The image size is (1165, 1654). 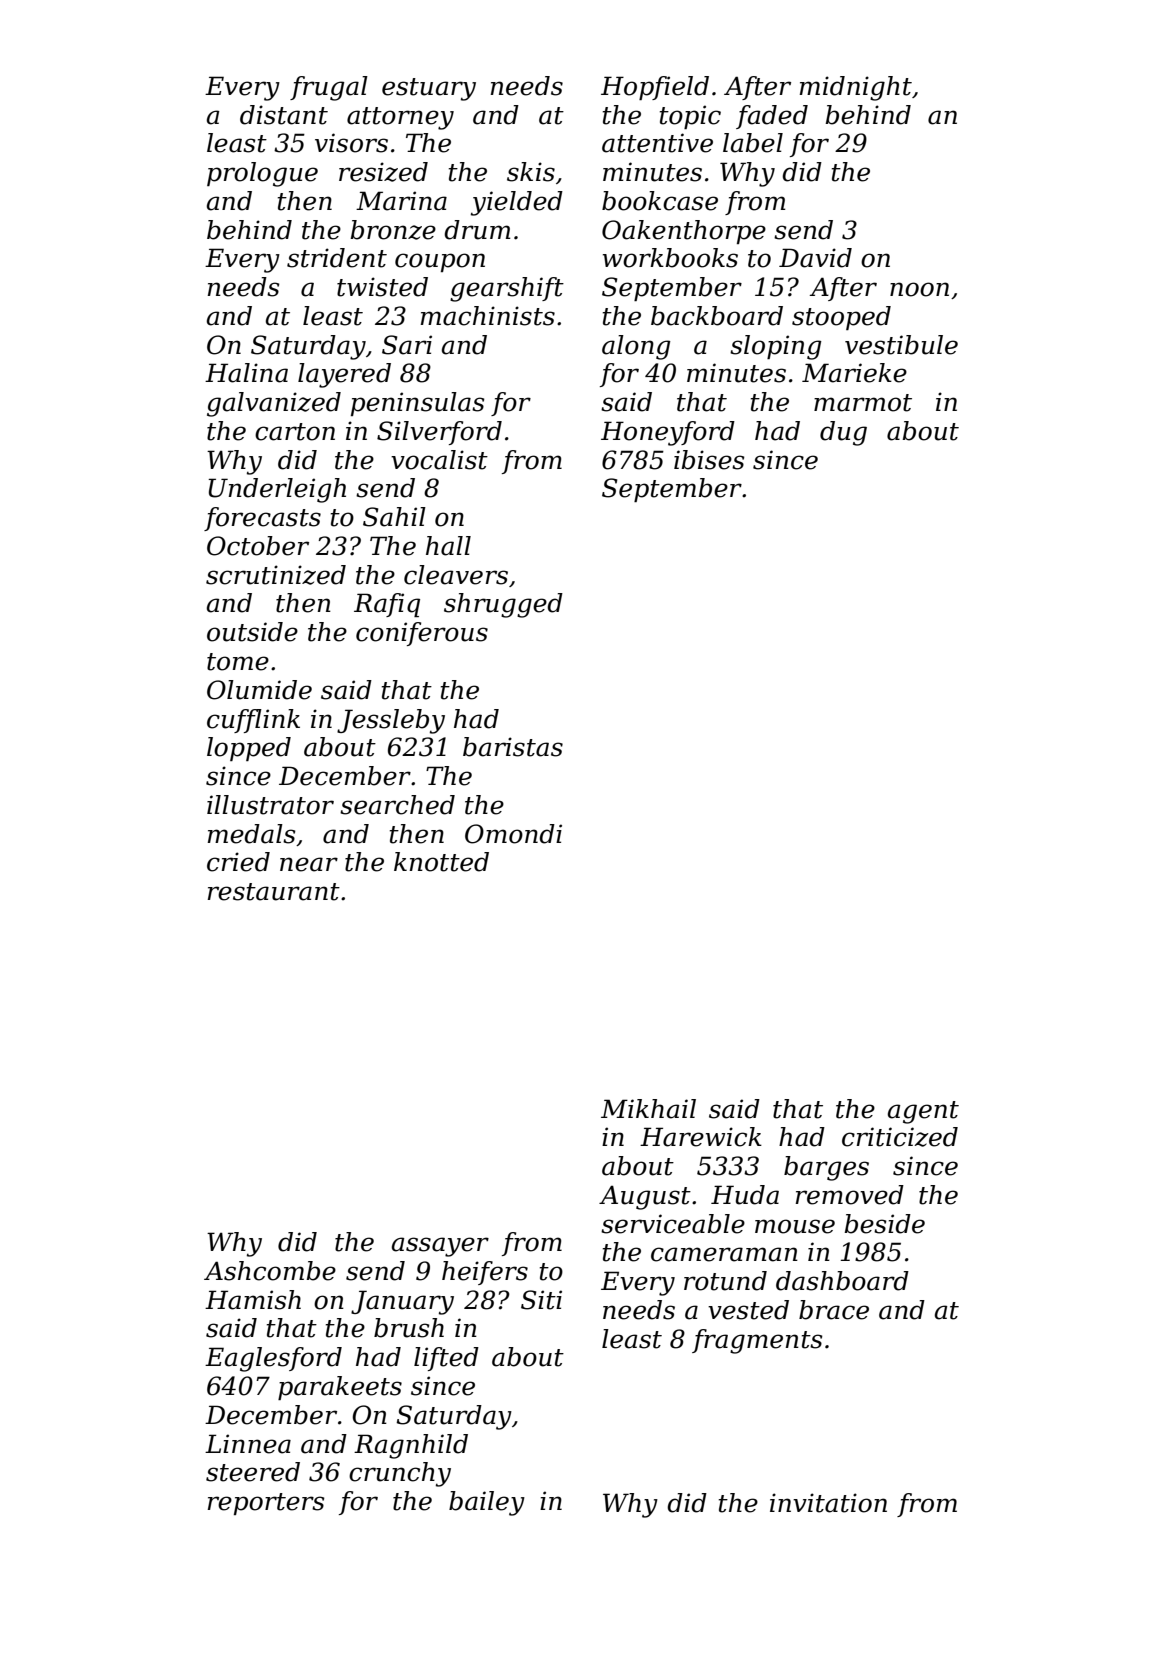 I want to click on Ashcombe, so click(x=270, y=1271).
